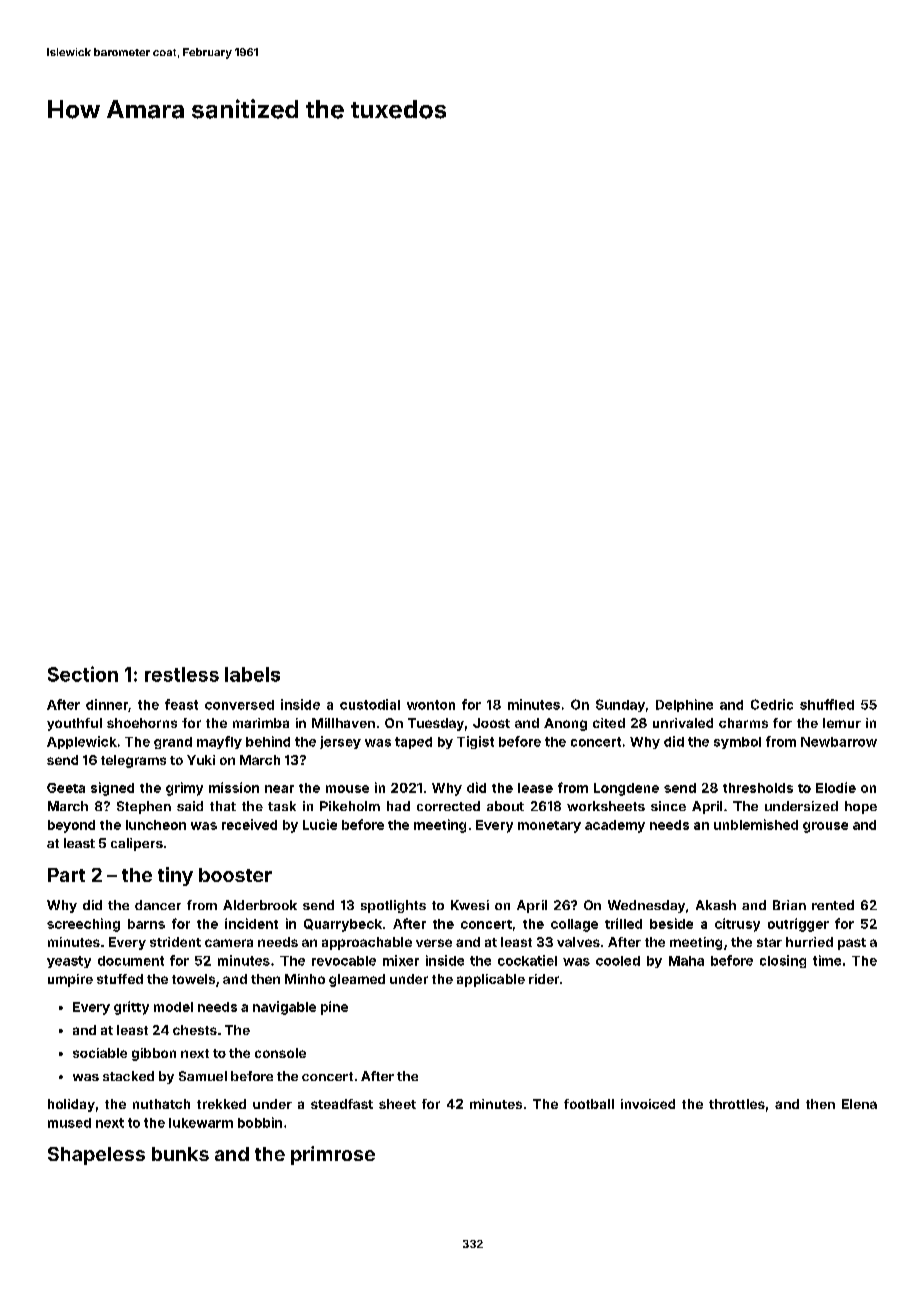 The width and height of the screenshot is (924, 1308). I want to click on Section, so click(83, 674).
